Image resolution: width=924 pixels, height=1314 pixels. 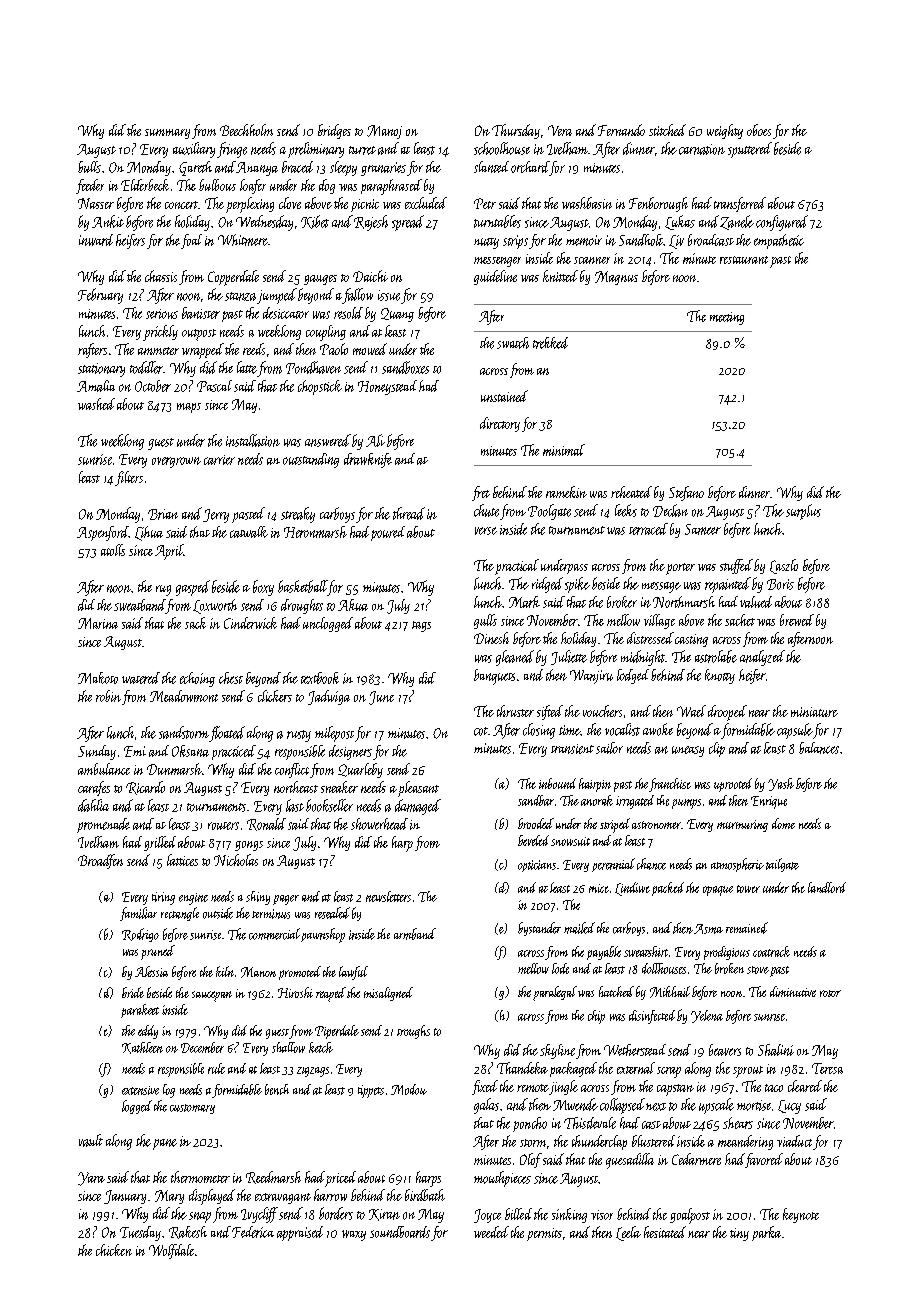 I want to click on mailed, so click(x=579, y=928).
